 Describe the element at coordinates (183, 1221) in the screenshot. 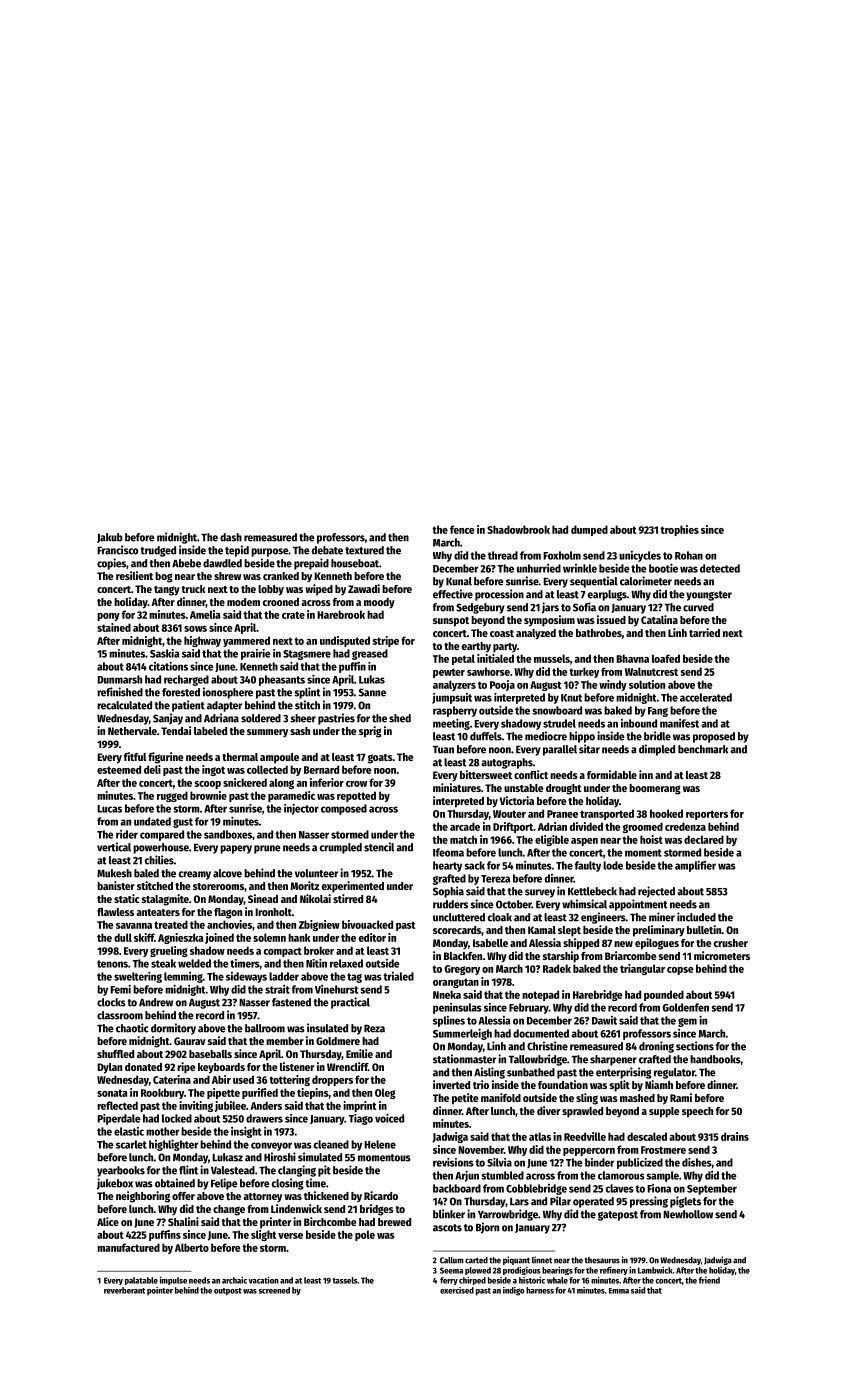

I see `Shalini` at that location.
